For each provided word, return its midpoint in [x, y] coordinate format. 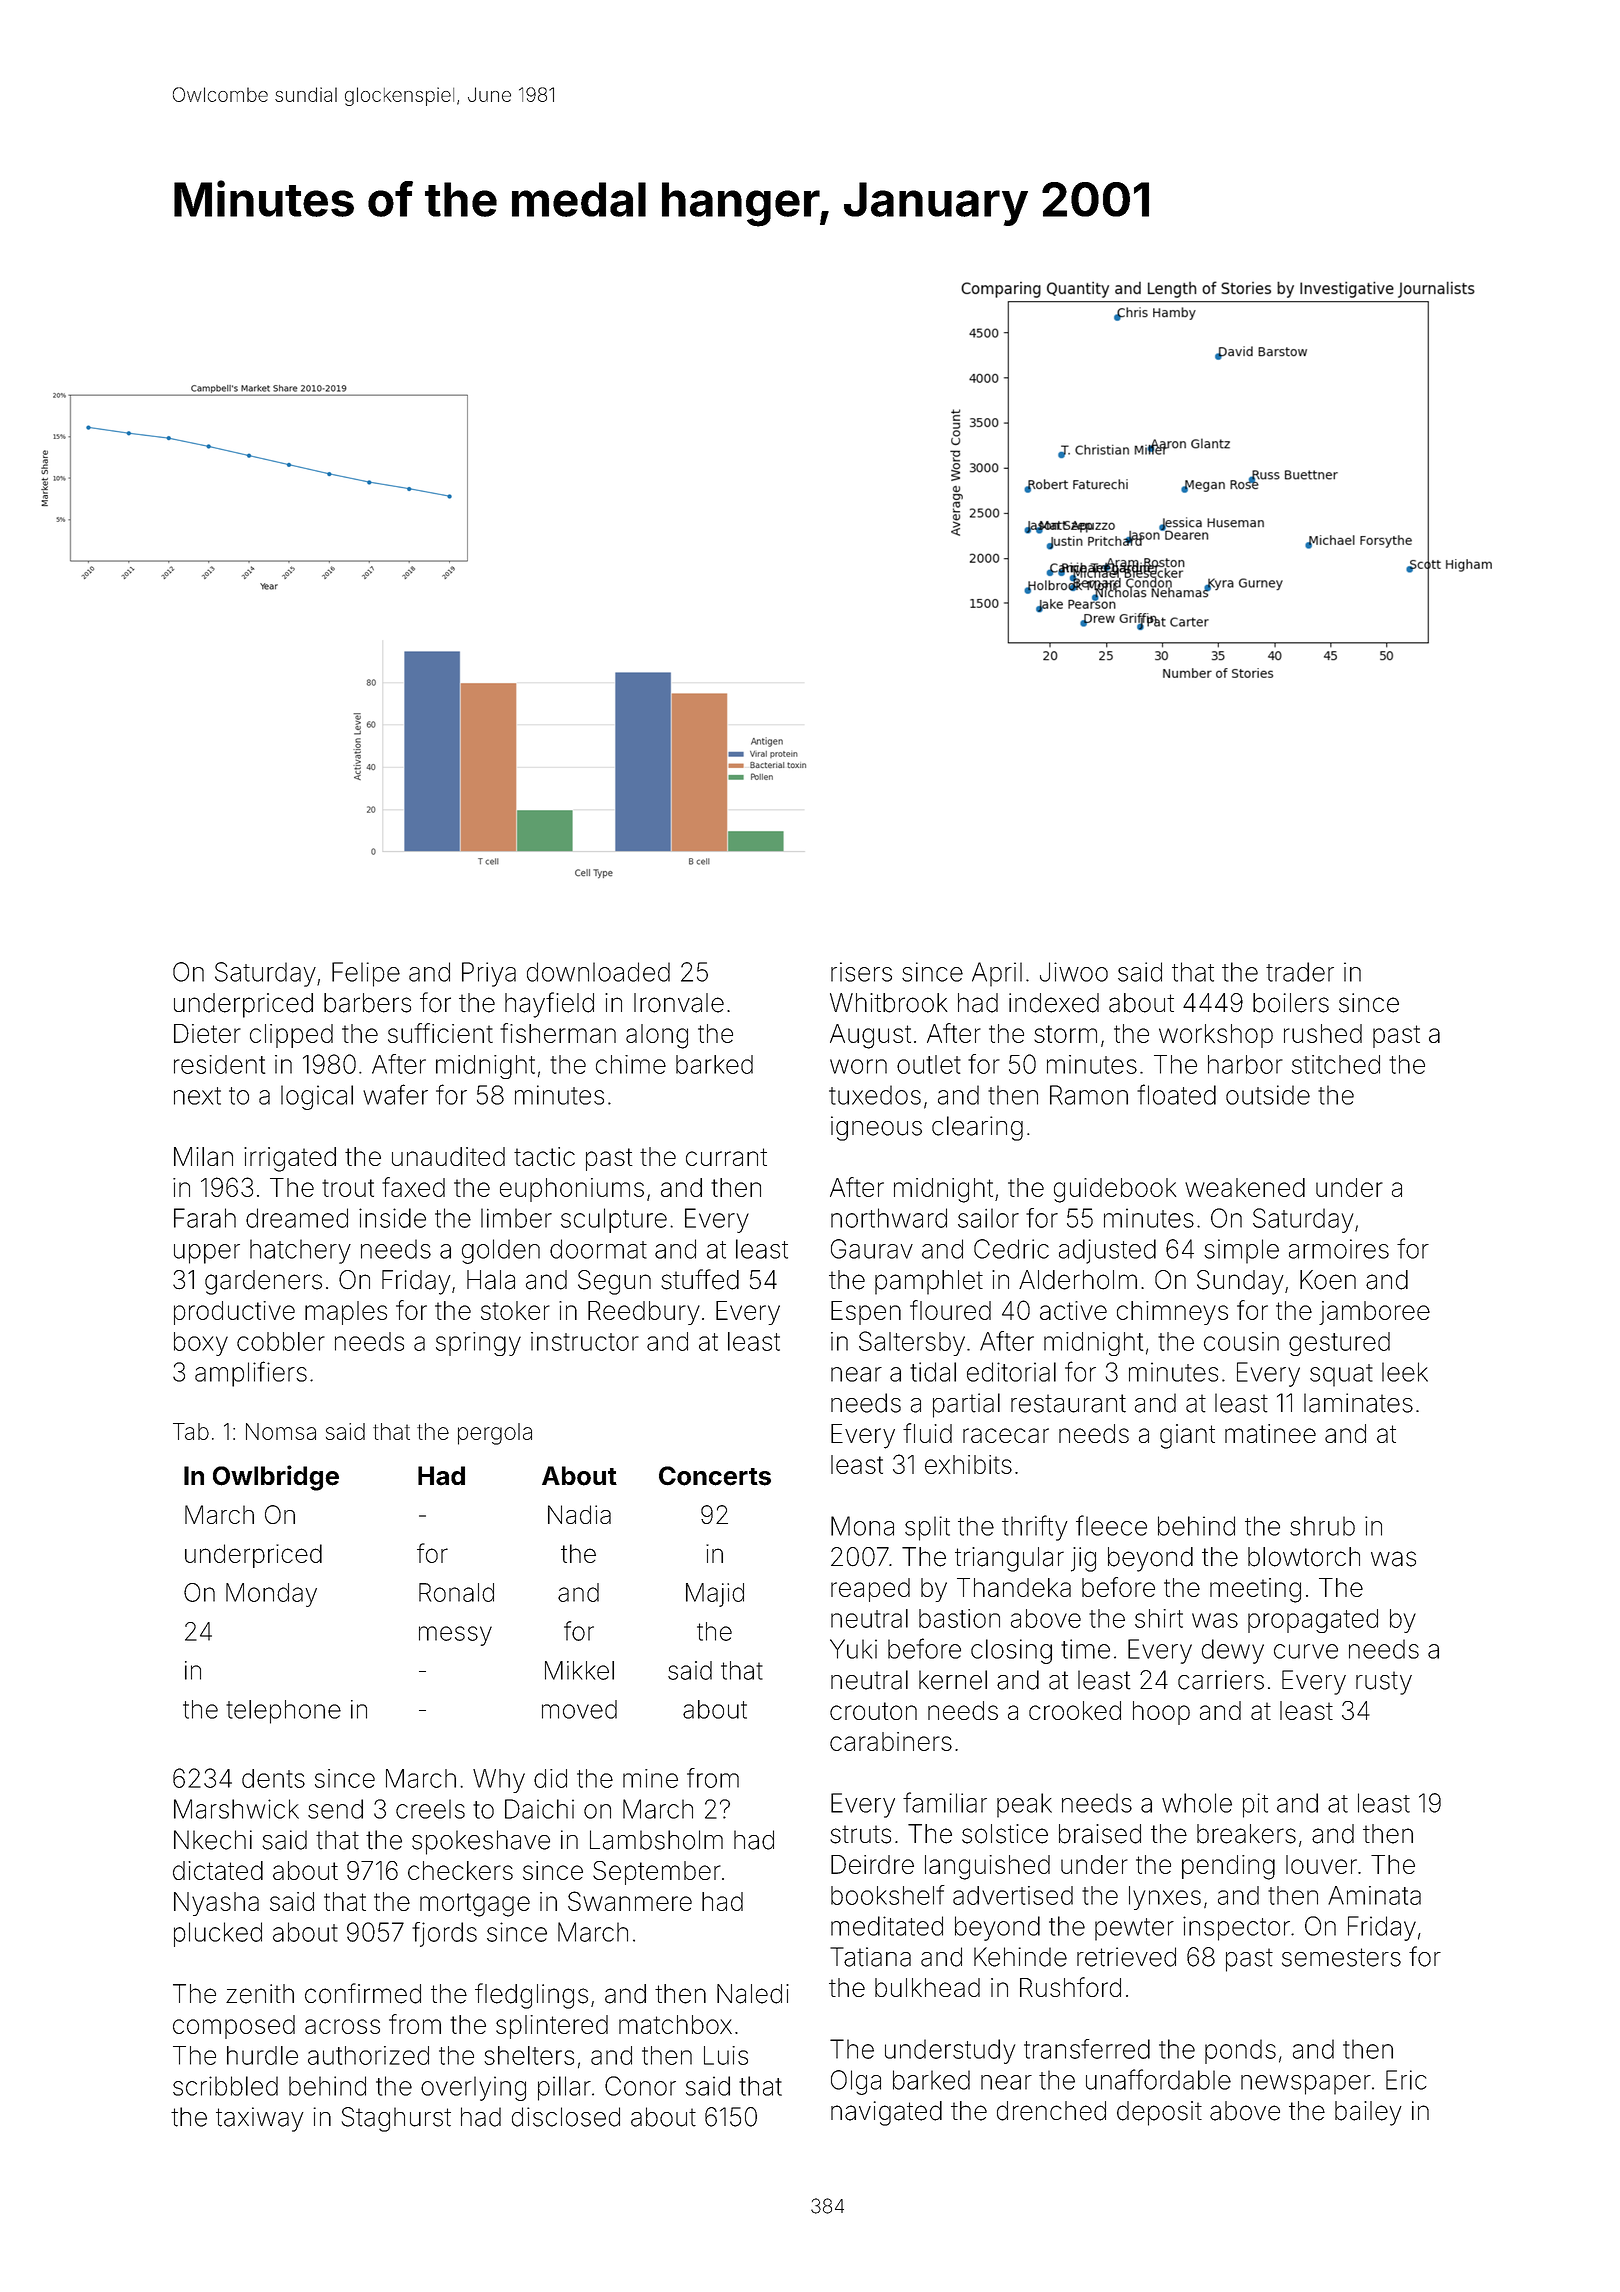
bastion [959, 1618]
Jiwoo [1074, 972]
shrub [1322, 1526]
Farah [205, 1218]
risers [861, 972]
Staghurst [396, 2119]
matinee [1270, 1433]
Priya [489, 974]
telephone [283, 1712]
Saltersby [912, 1343]
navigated [886, 2113]
